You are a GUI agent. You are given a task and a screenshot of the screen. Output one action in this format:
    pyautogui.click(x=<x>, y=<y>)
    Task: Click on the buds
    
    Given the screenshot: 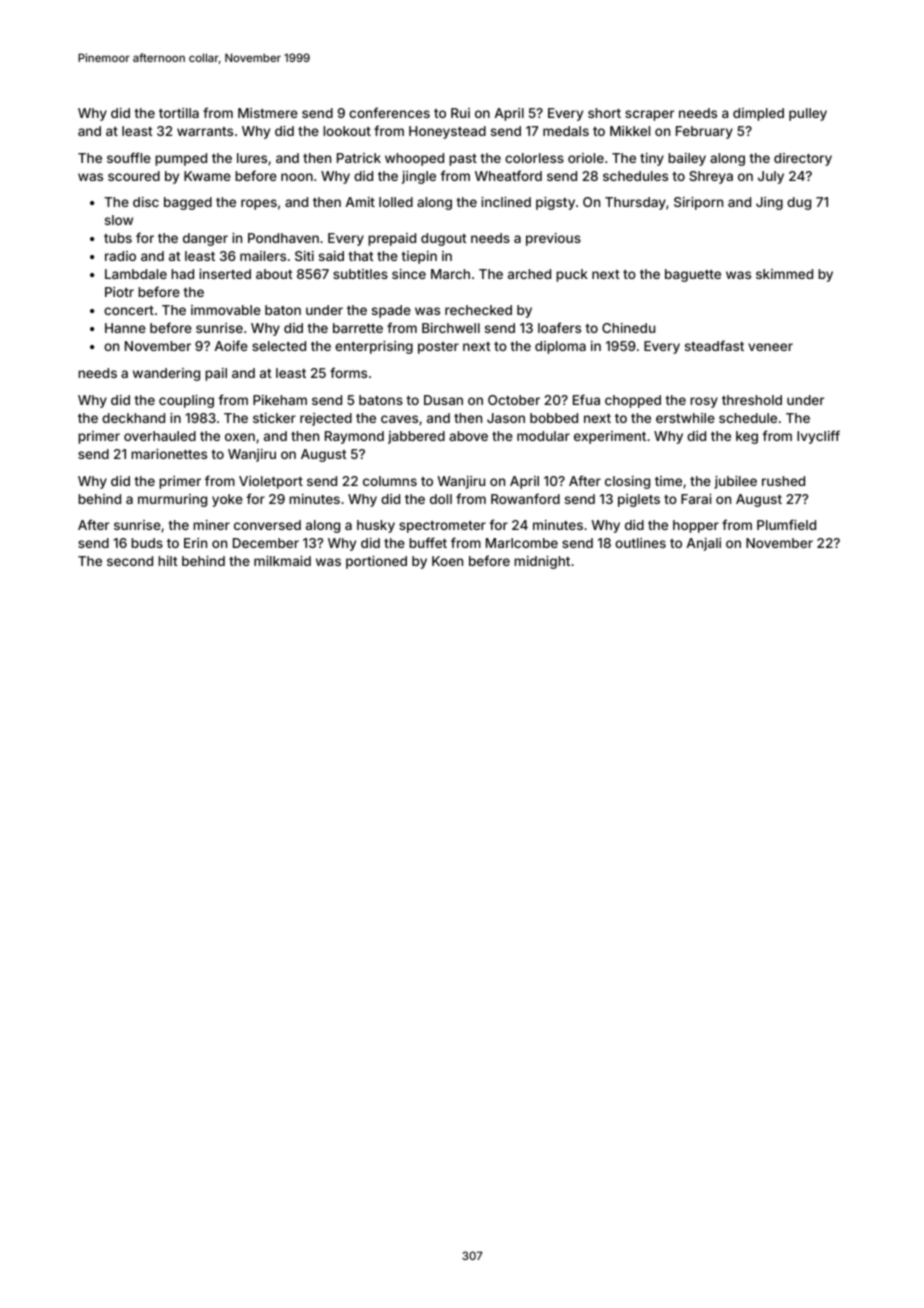 What is the action you would take?
    pyautogui.click(x=147, y=543)
